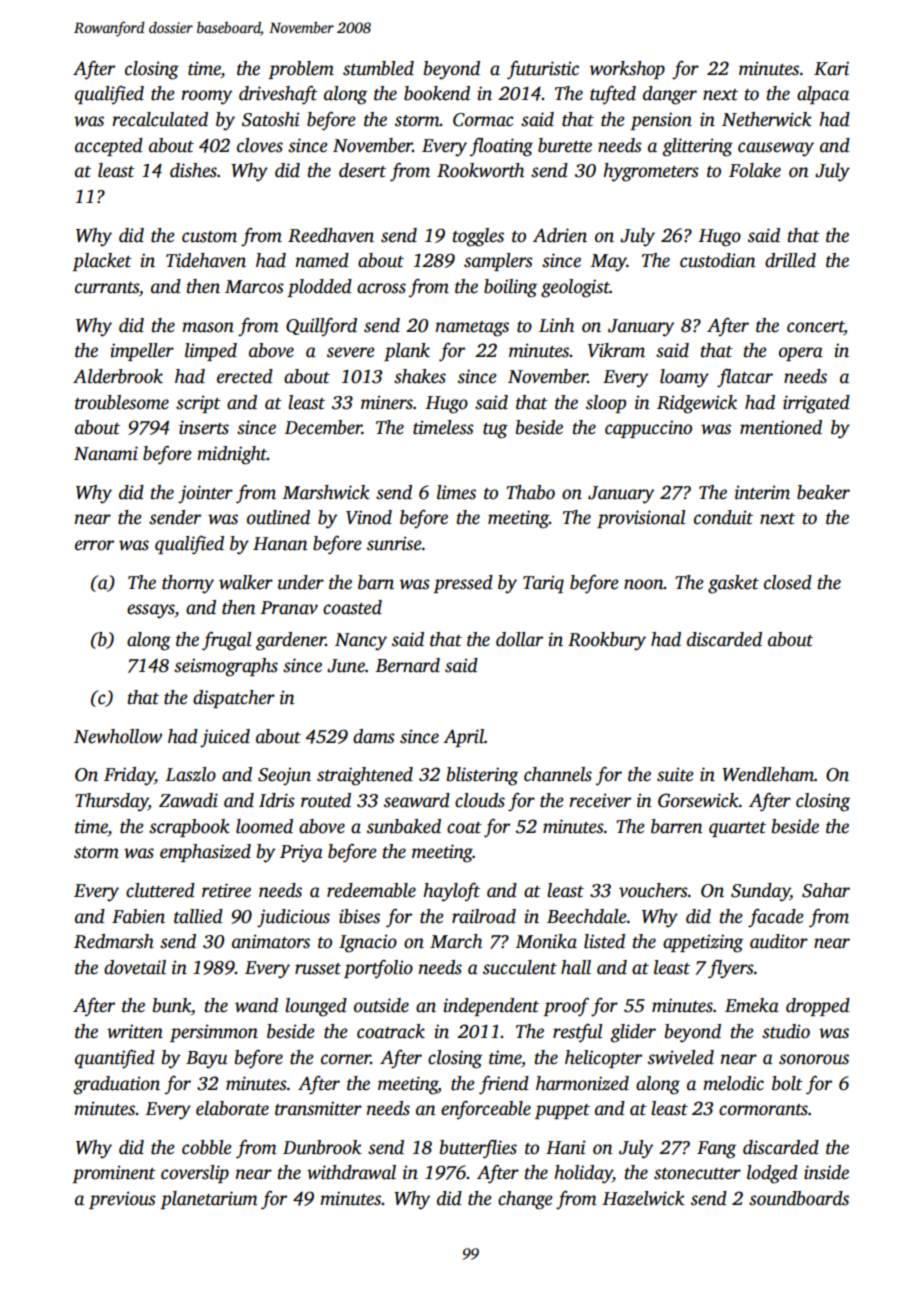  What do you see at coordinates (209, 1200) in the image?
I see `planetarium` at bounding box center [209, 1200].
